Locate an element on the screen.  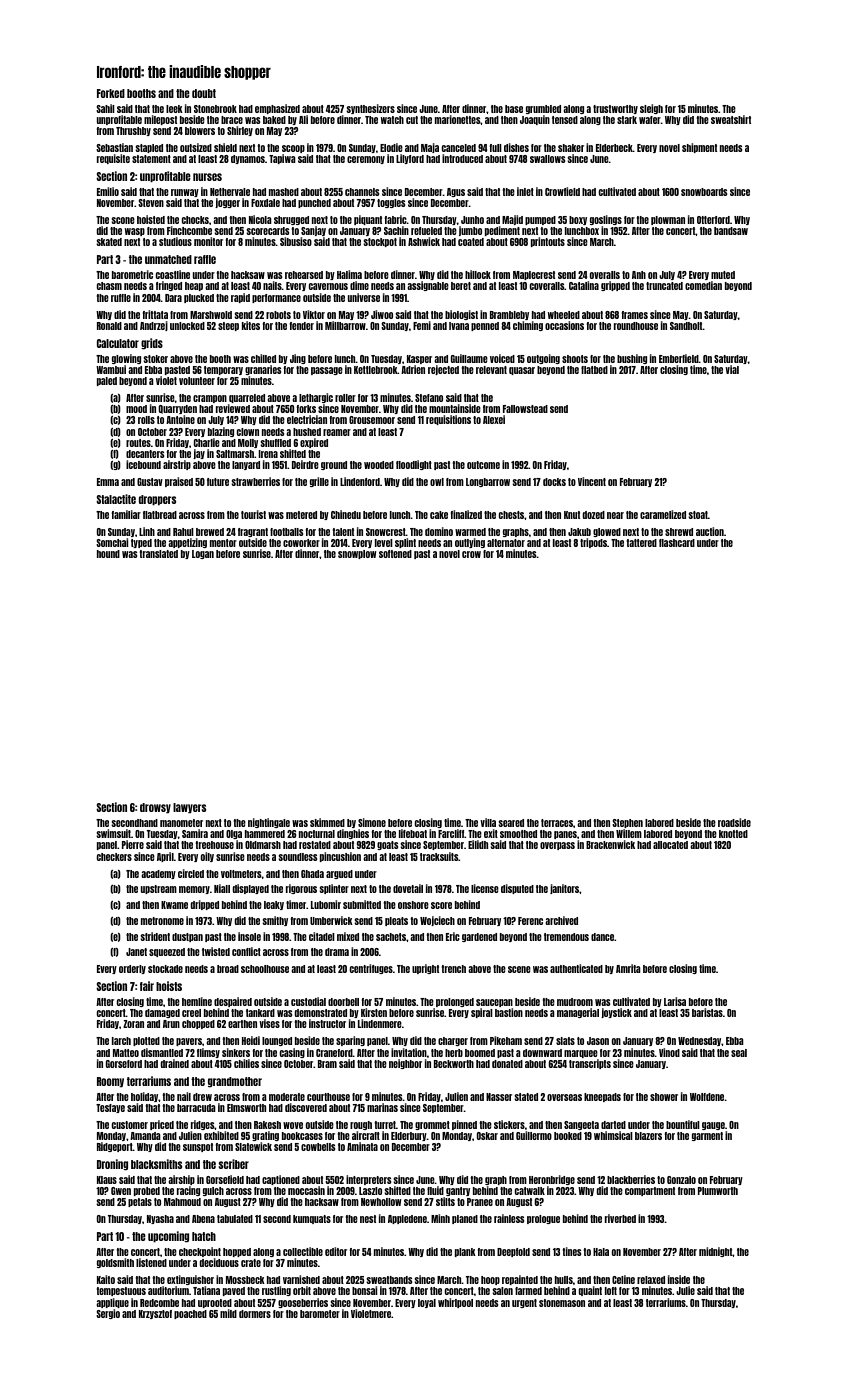
allocated is located at coordinates (670, 845).
